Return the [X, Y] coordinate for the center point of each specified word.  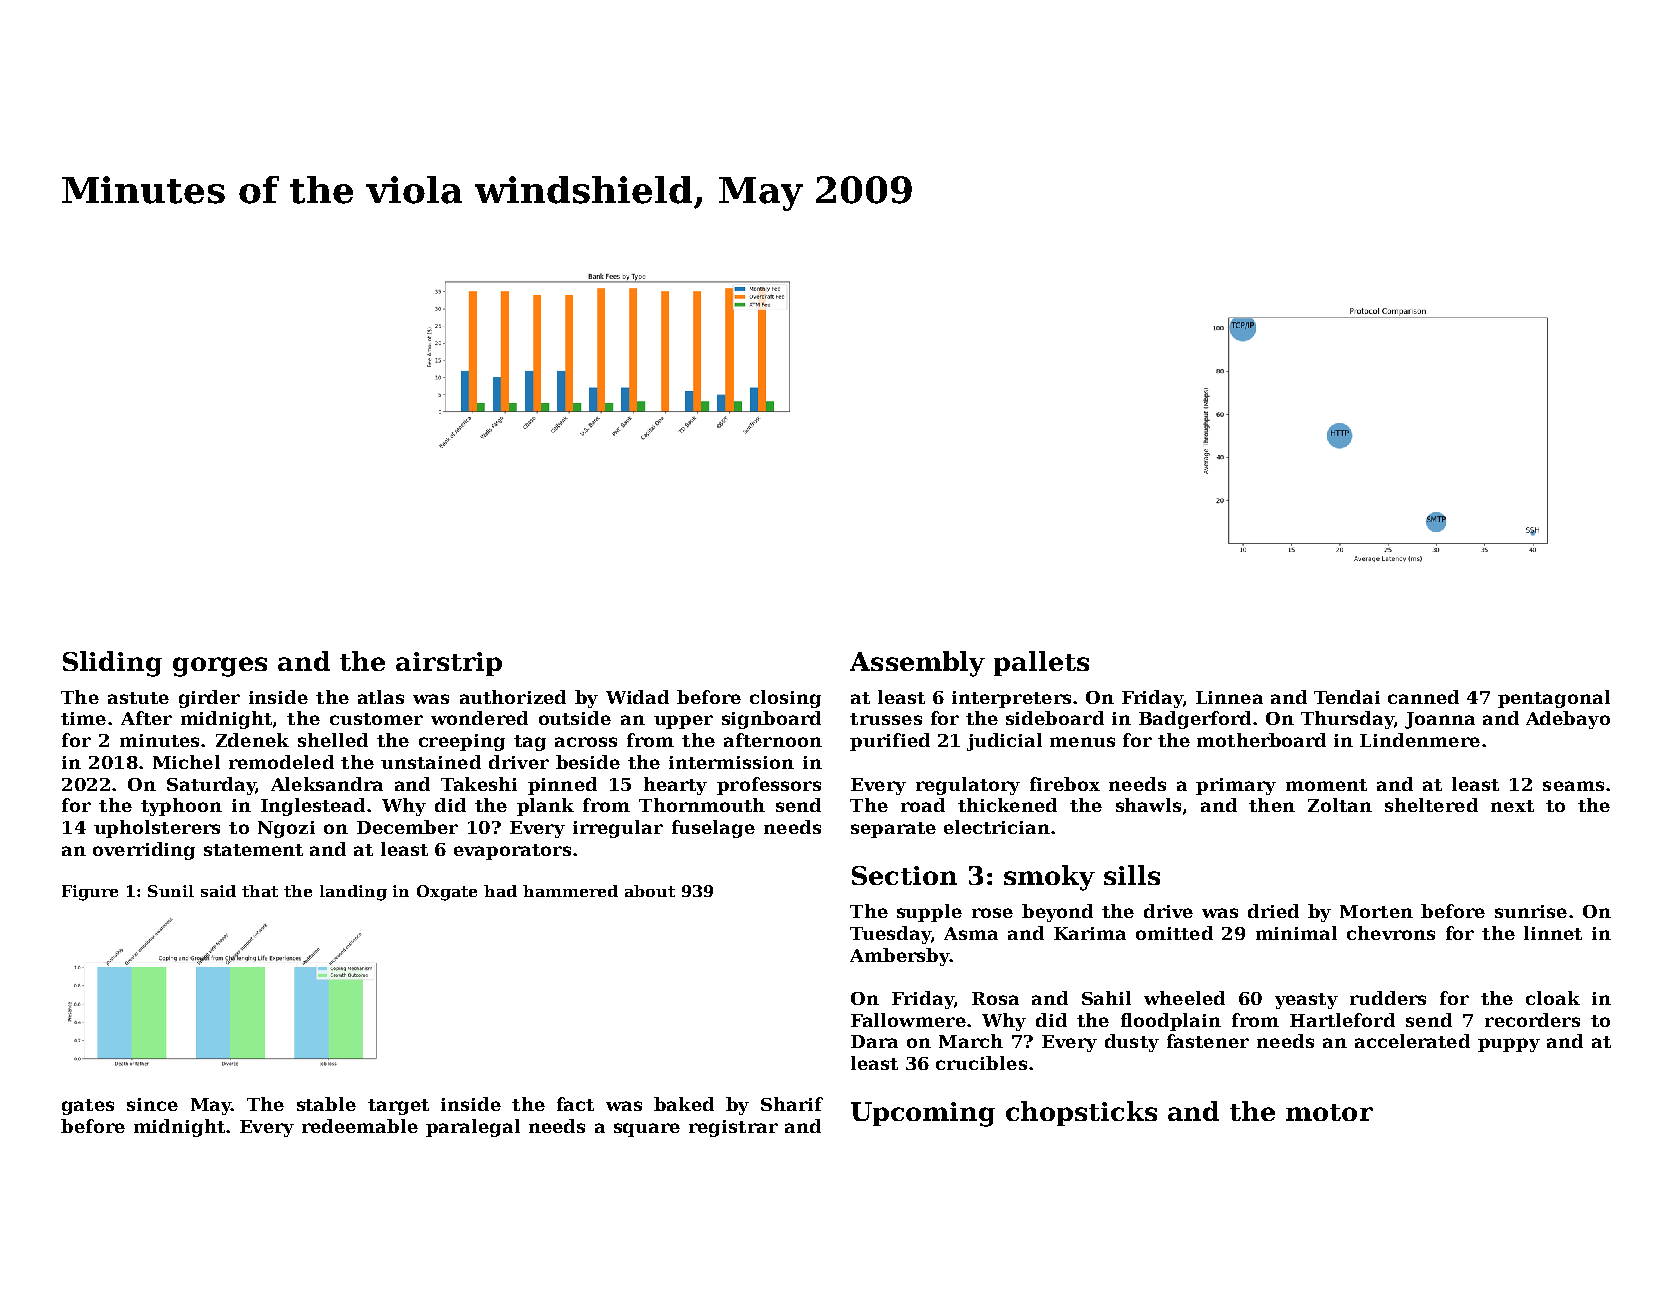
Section [904, 875]
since [152, 1104]
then [1272, 805]
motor [1329, 1112]
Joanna [1440, 720]
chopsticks [1081, 1113]
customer [376, 719]
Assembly [917, 664]
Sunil [171, 891]
